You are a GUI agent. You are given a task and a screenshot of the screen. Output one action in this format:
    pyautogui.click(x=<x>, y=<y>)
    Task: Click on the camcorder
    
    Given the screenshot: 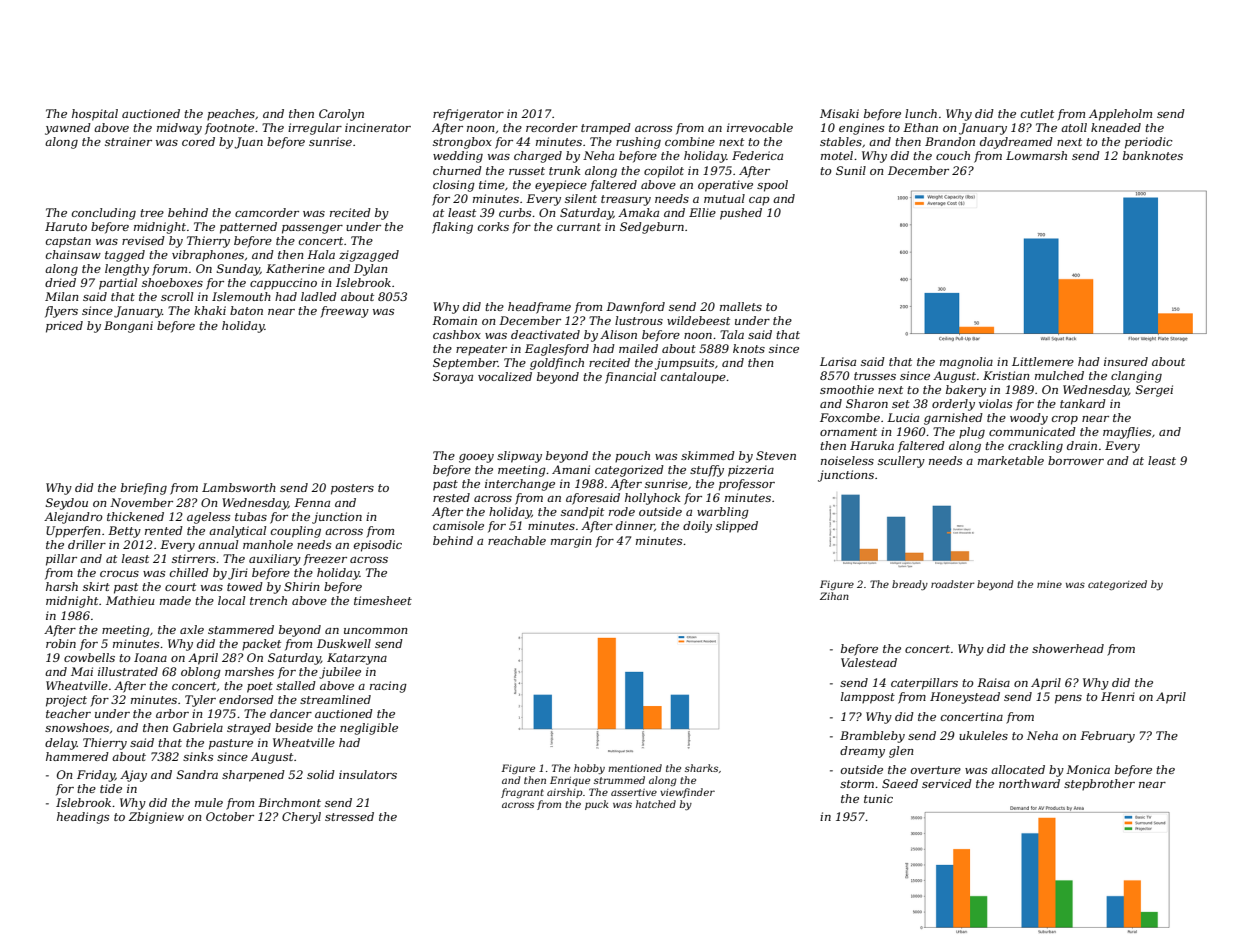 What is the action you would take?
    pyautogui.click(x=267, y=212)
